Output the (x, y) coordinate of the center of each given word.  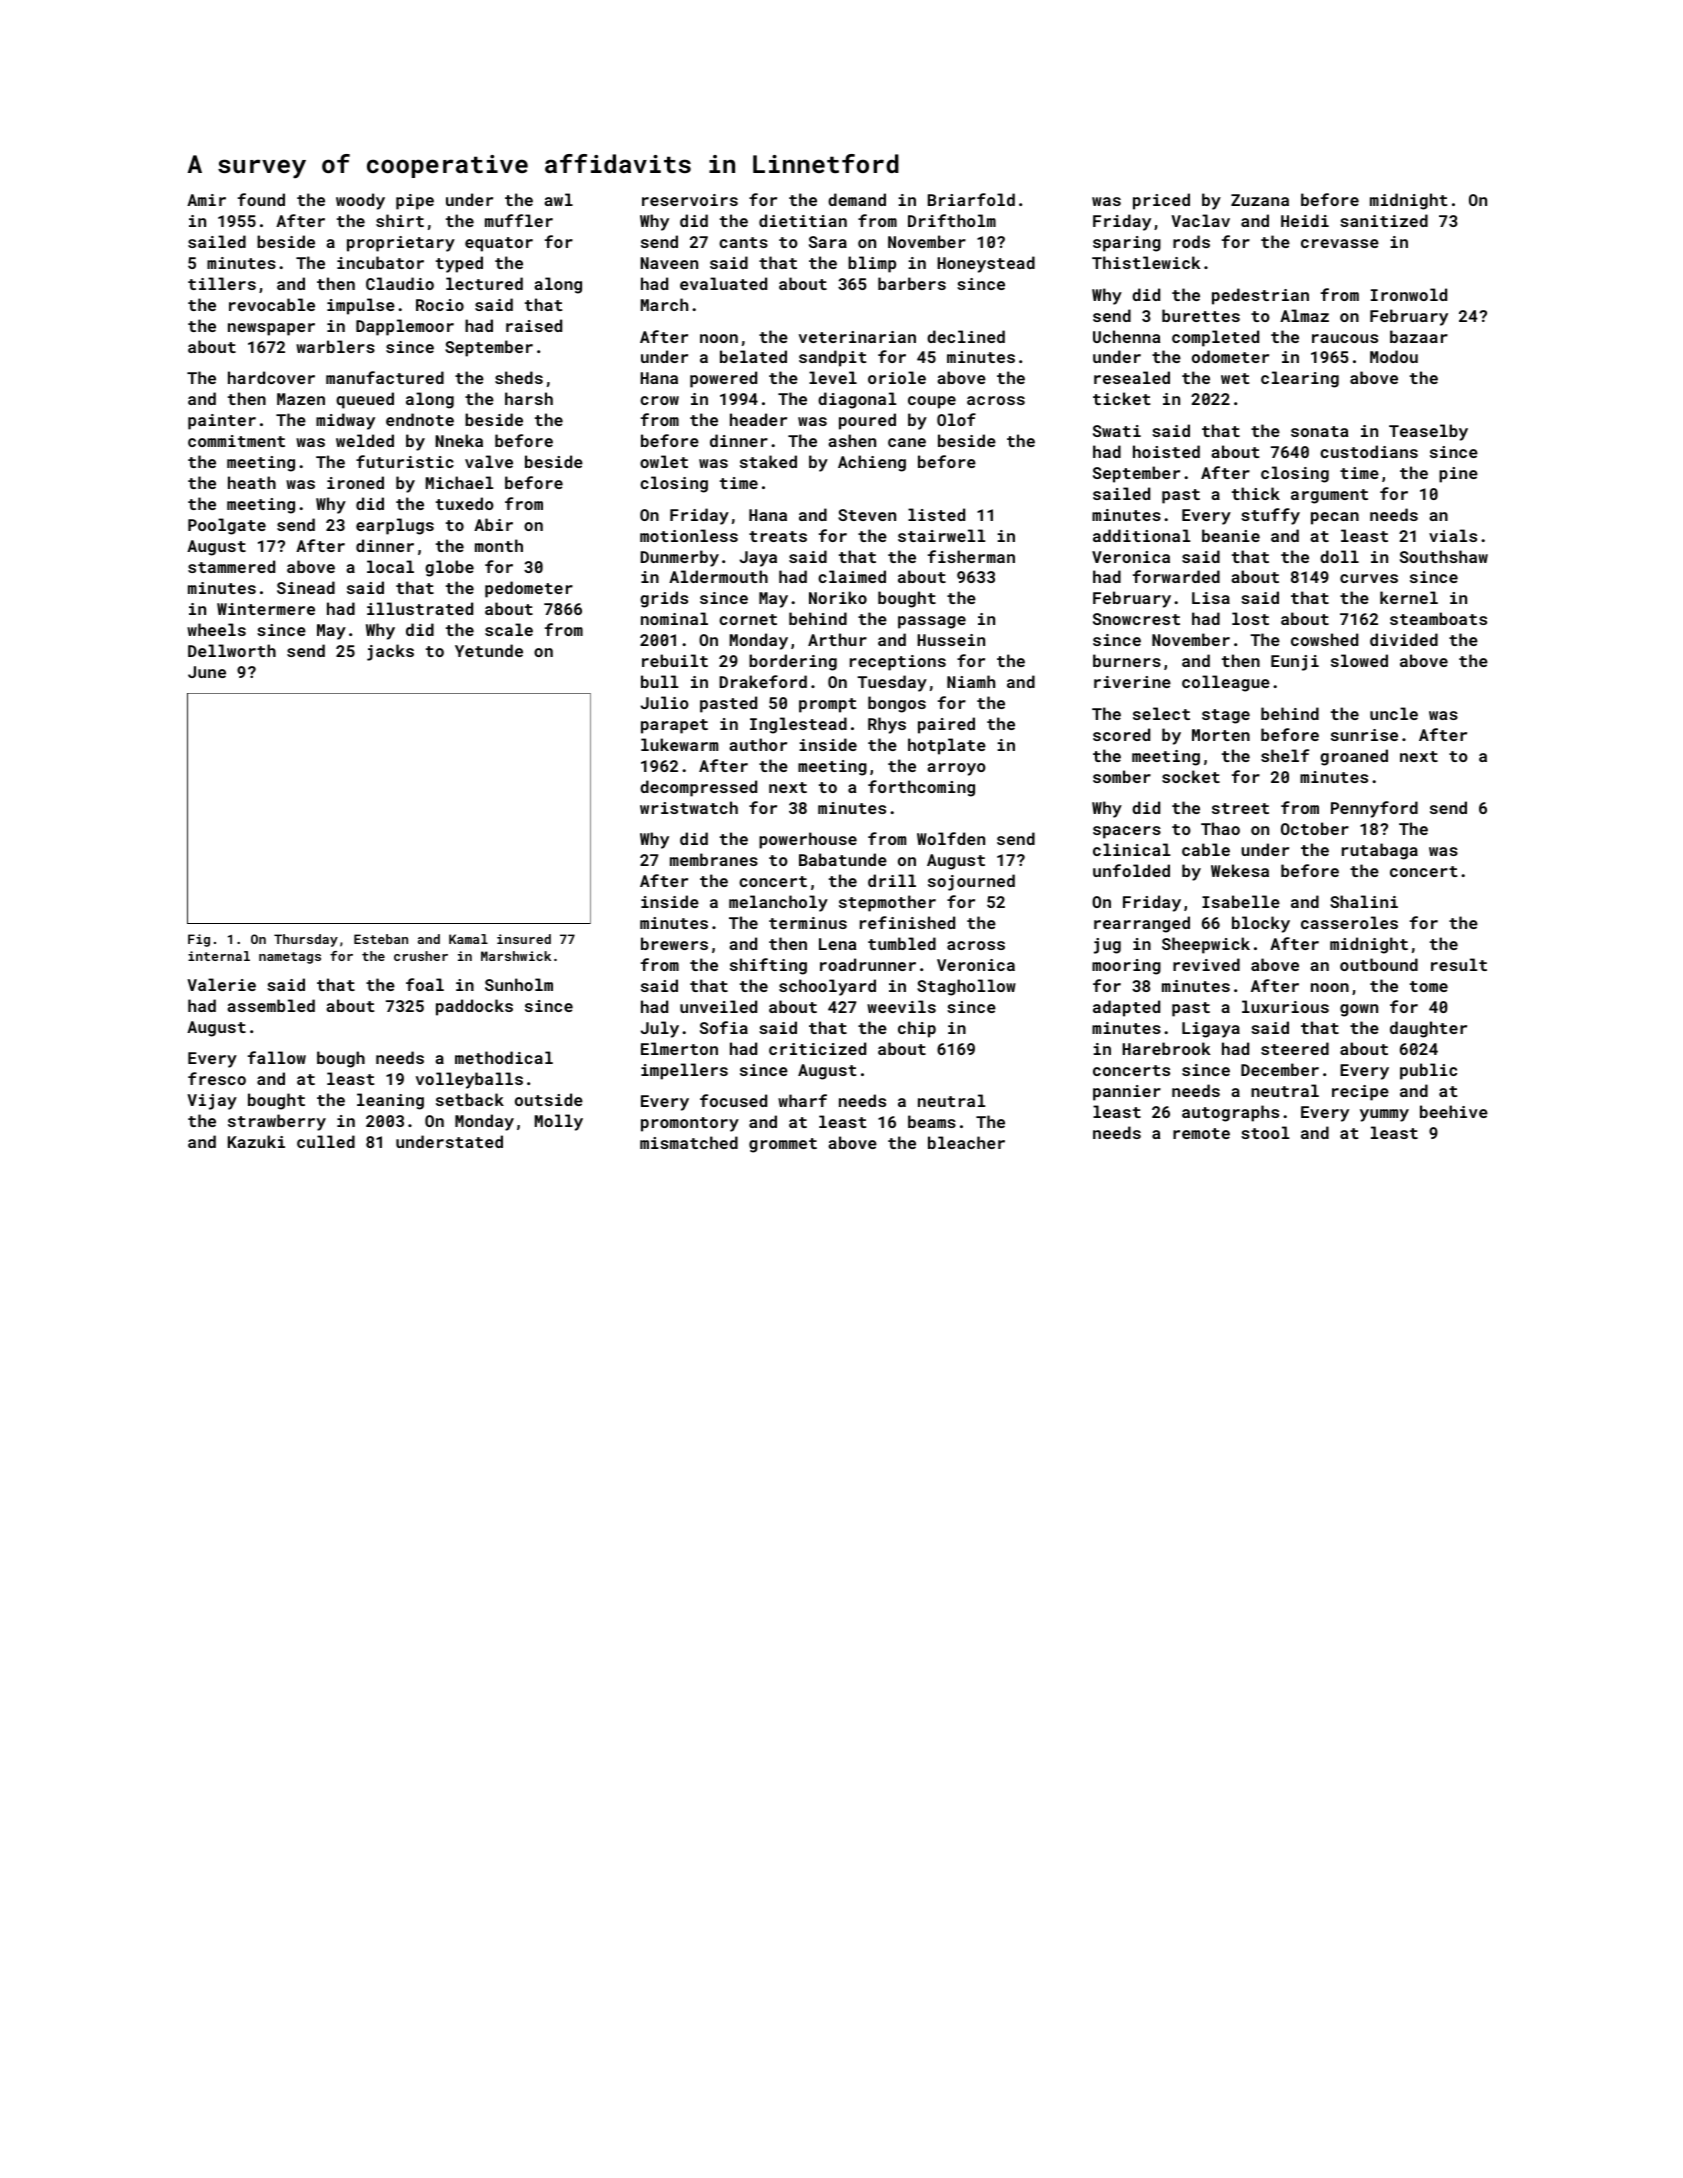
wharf (802, 1100)
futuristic (405, 461)
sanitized (1384, 220)
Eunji (1295, 663)
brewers (674, 943)
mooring (1126, 967)
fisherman (971, 556)
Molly (559, 1122)
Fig (199, 940)
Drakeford (763, 681)
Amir (206, 200)
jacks (390, 652)
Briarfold (971, 199)
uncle (1394, 713)
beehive (1454, 1111)
